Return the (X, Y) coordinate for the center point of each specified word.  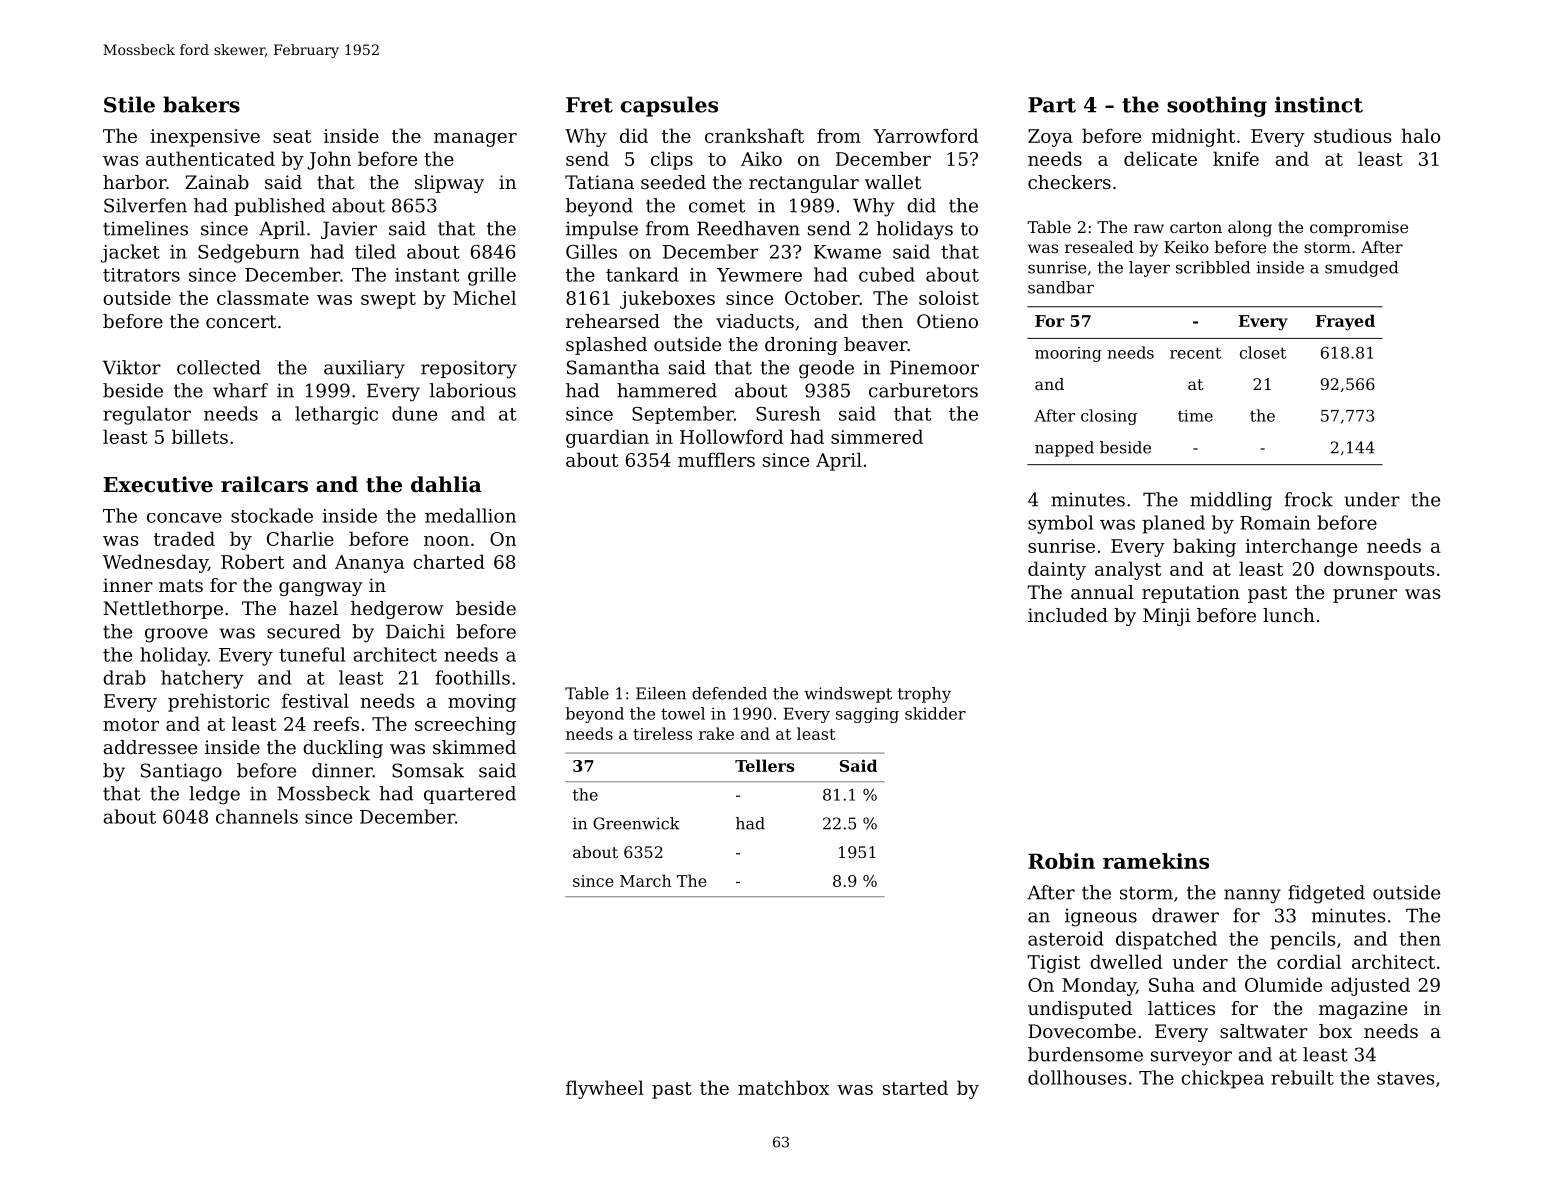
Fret (589, 105)
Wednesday (155, 563)
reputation (1191, 594)
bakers (201, 104)
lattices (1181, 1008)
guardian (607, 438)
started (915, 1087)
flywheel (605, 1089)
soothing (1217, 106)
